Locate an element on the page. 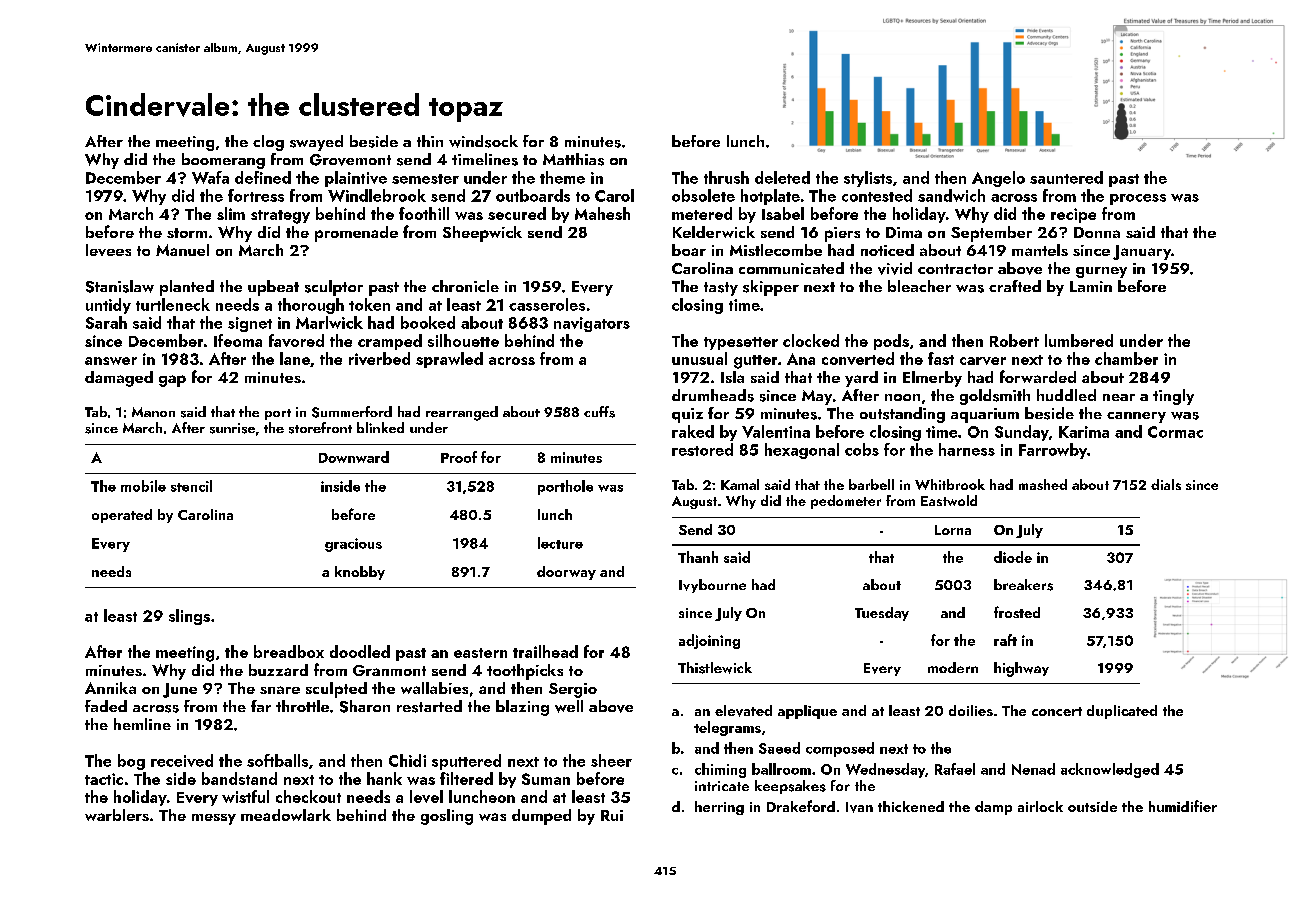  answer is located at coordinates (111, 361).
